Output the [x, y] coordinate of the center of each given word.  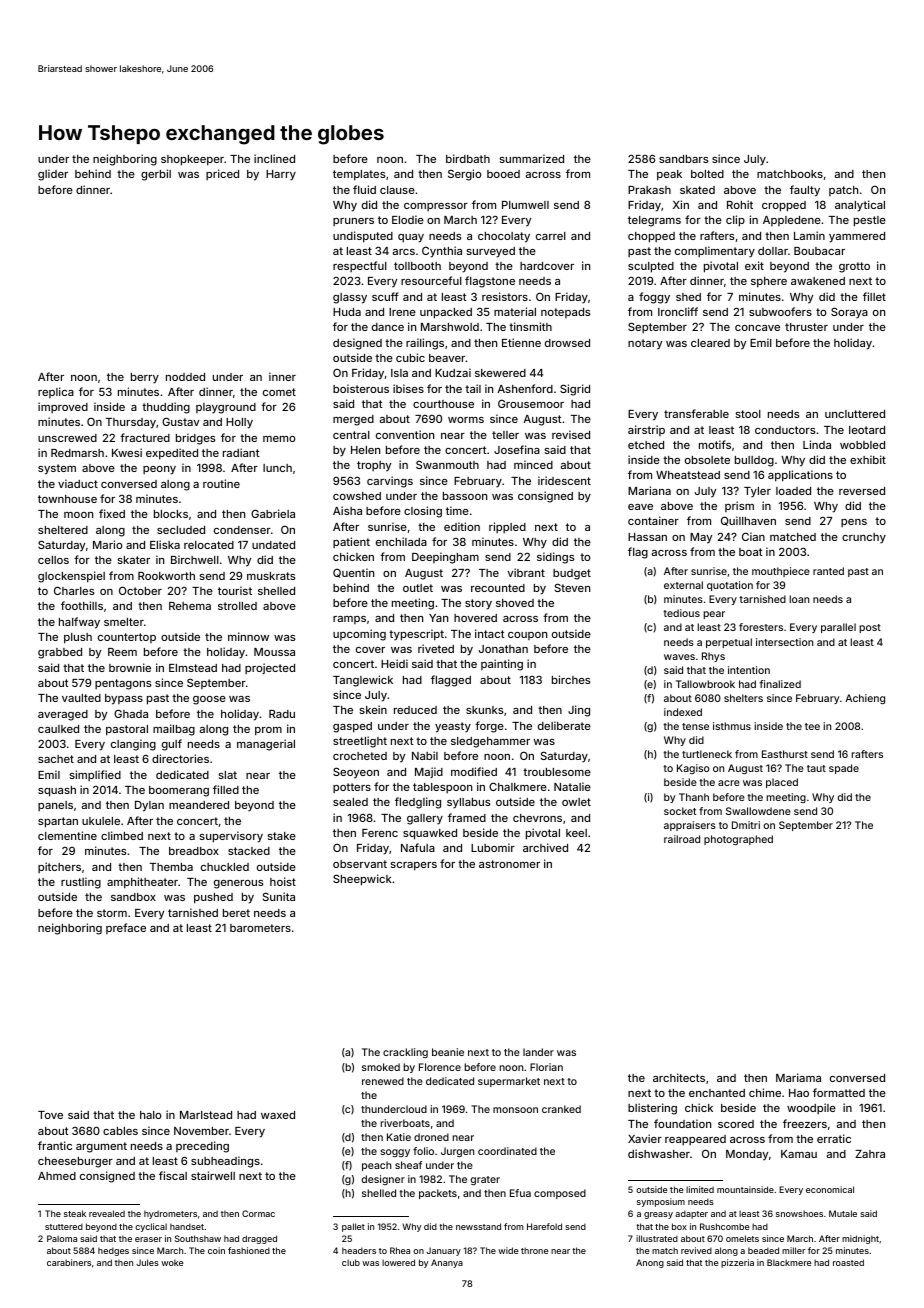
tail [473, 388]
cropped [784, 206]
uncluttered [855, 414]
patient [351, 542]
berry [145, 378]
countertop [127, 638]
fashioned [249, 1250]
